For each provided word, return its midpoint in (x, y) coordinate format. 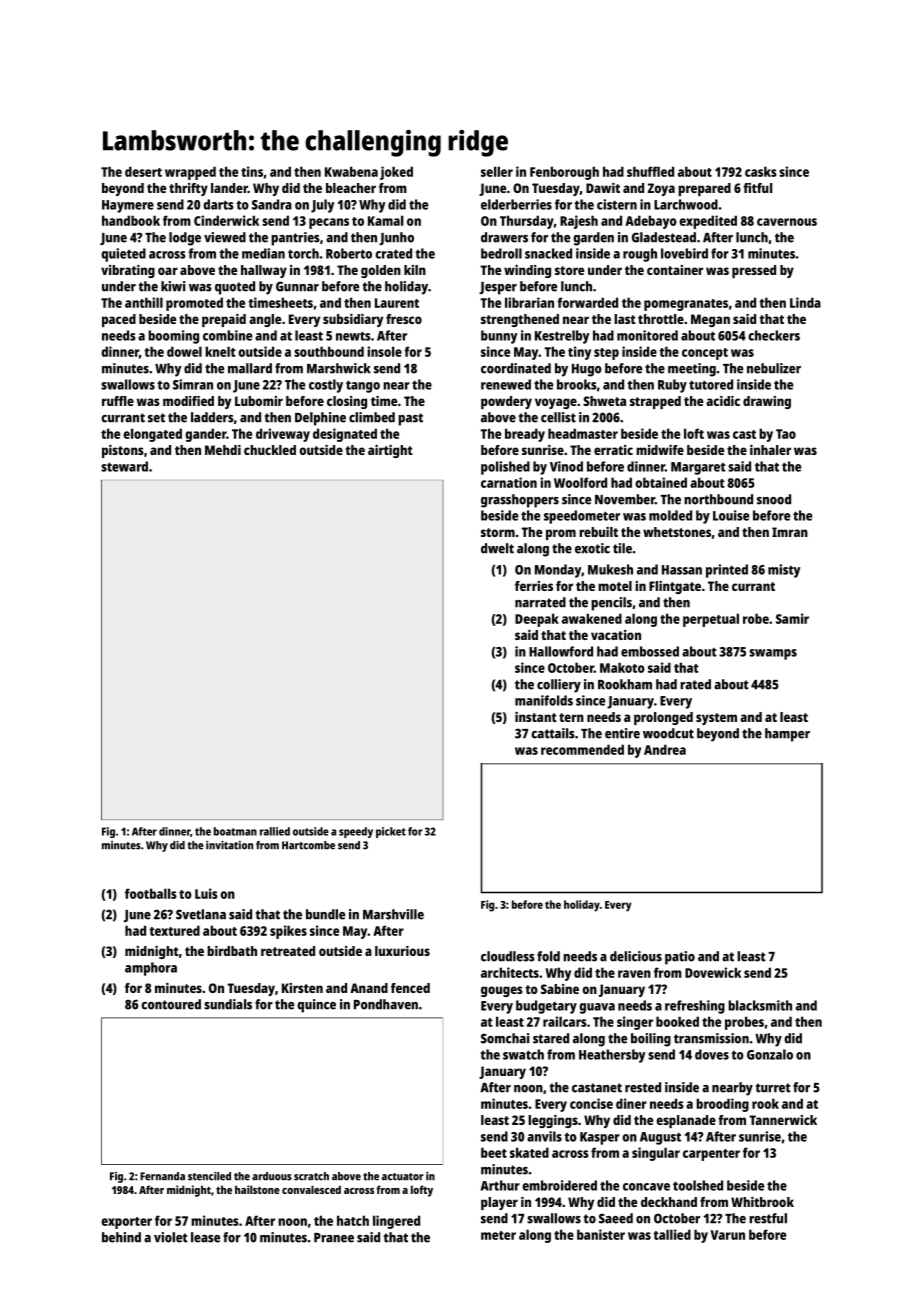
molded (670, 515)
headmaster (583, 433)
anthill (144, 302)
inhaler (770, 450)
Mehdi (223, 450)
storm (498, 532)
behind (121, 1237)
